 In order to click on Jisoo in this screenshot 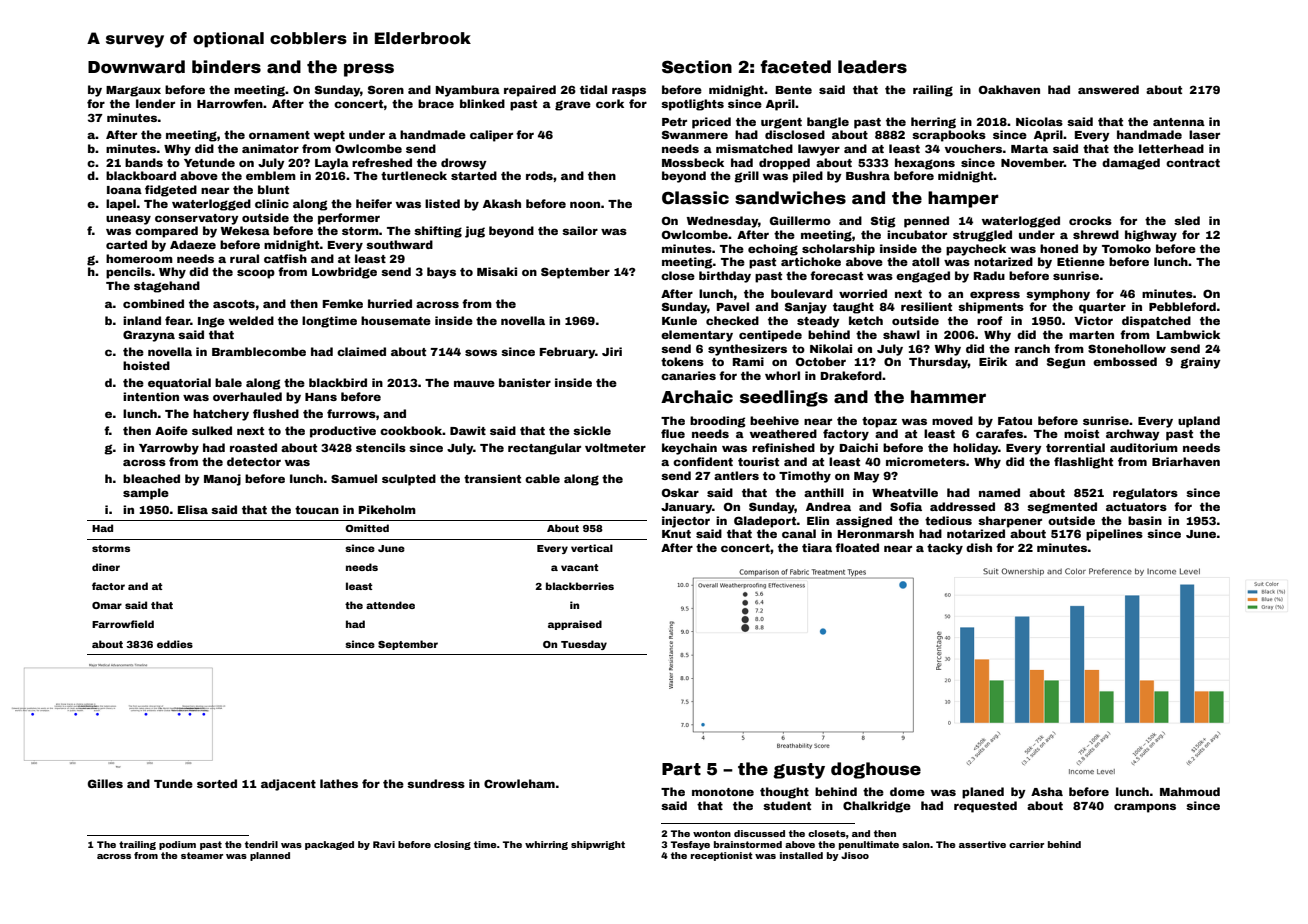, I will do `click(855, 855)`.
